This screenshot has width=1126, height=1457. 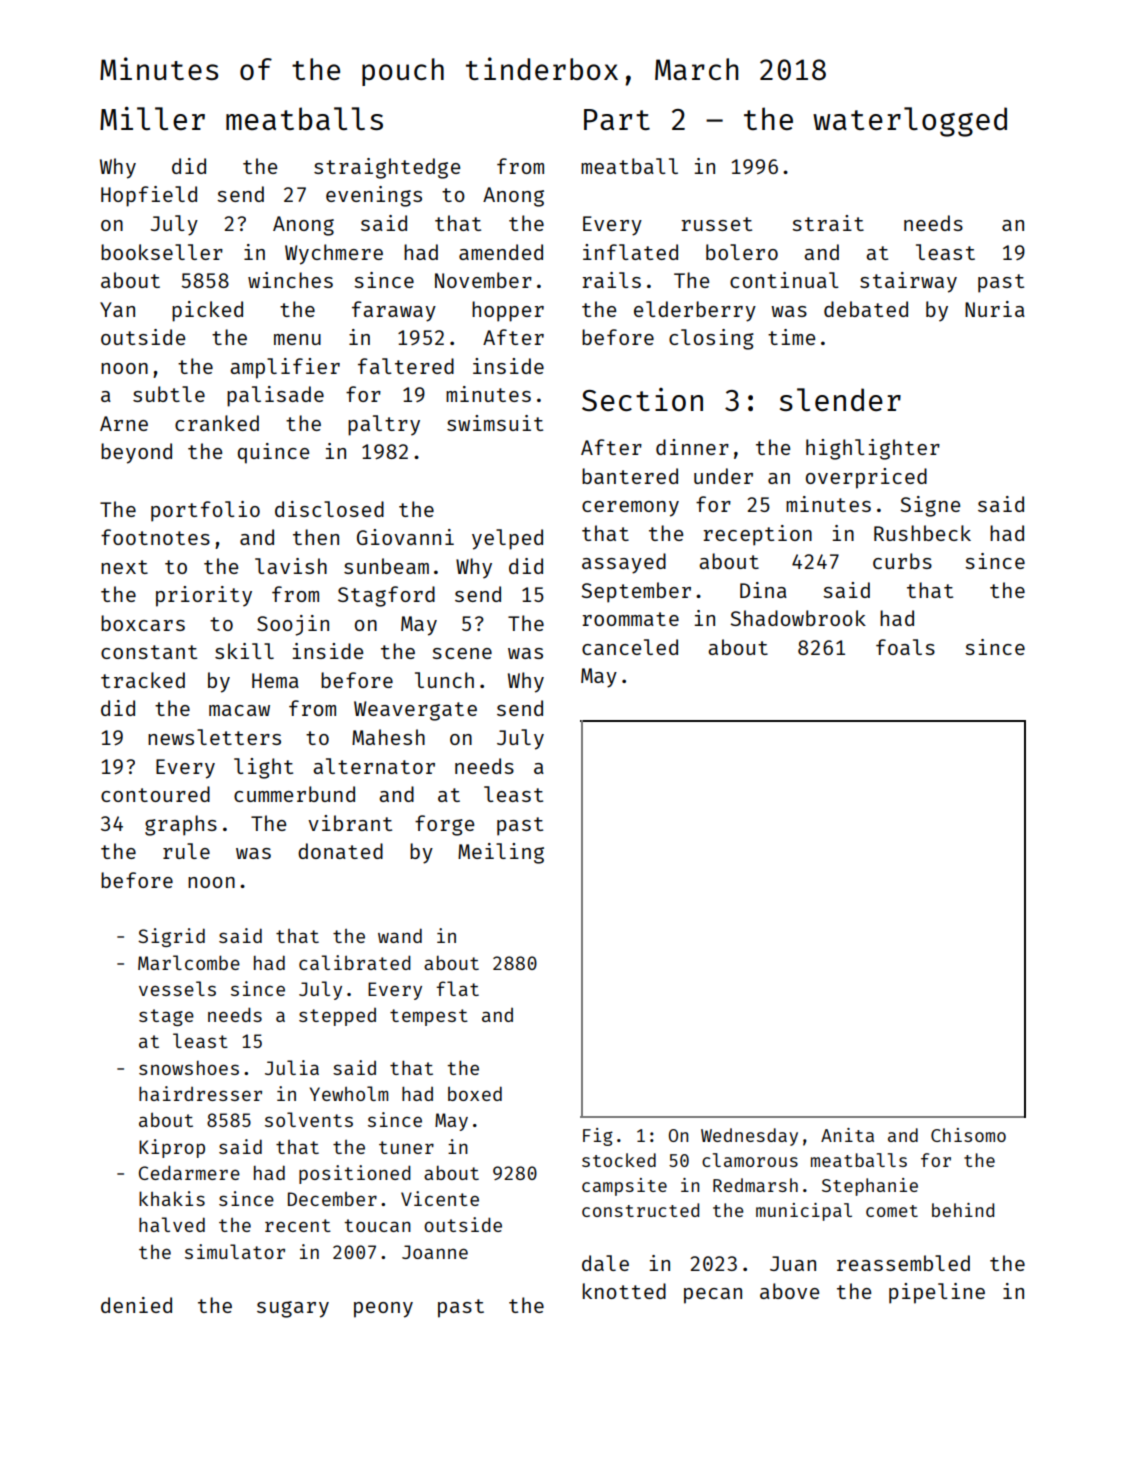 I want to click on Meiling, so click(x=501, y=853).
